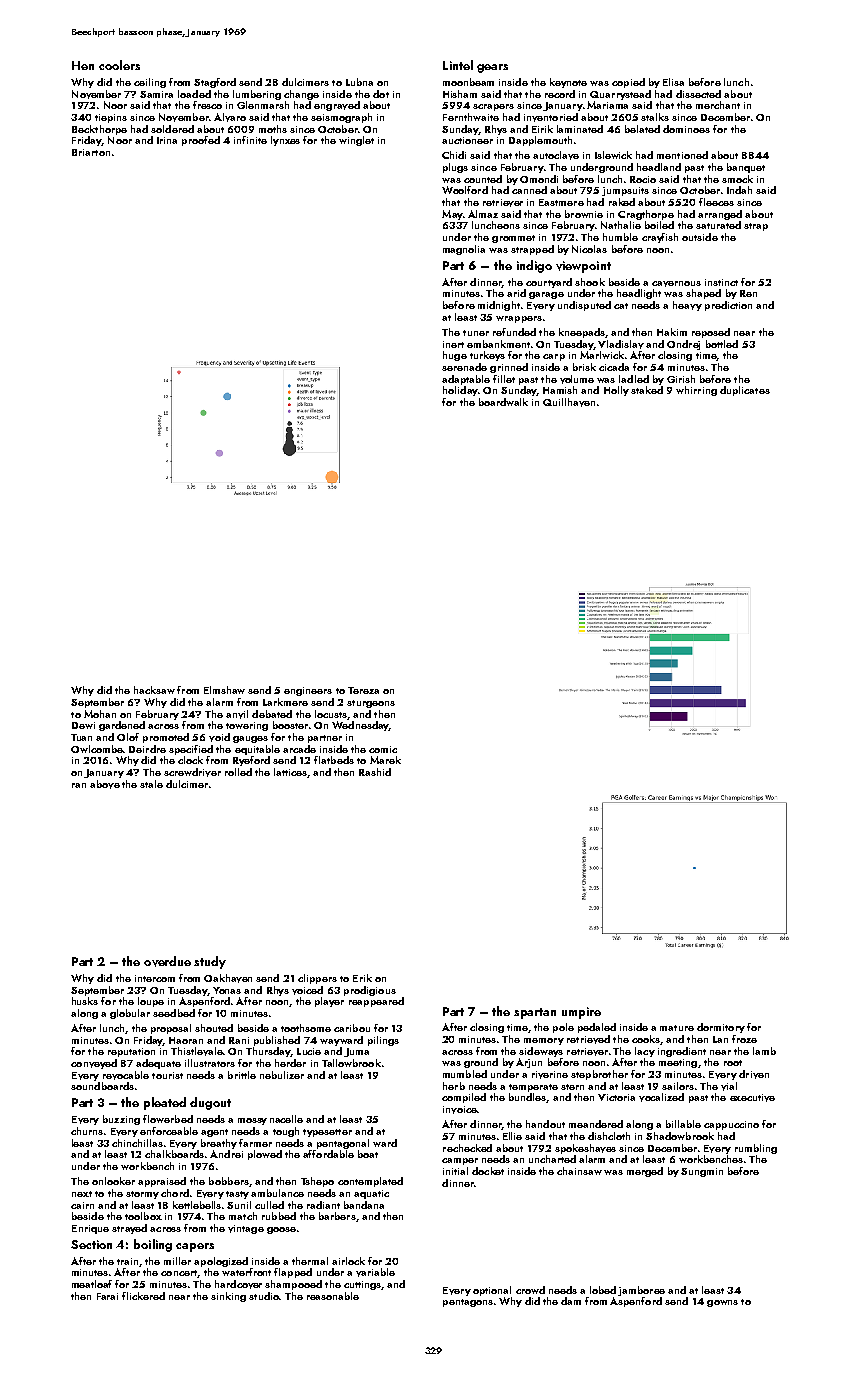 This screenshot has width=849, height=1400. What do you see at coordinates (375, 772) in the screenshot?
I see `Rashid` at bounding box center [375, 772].
